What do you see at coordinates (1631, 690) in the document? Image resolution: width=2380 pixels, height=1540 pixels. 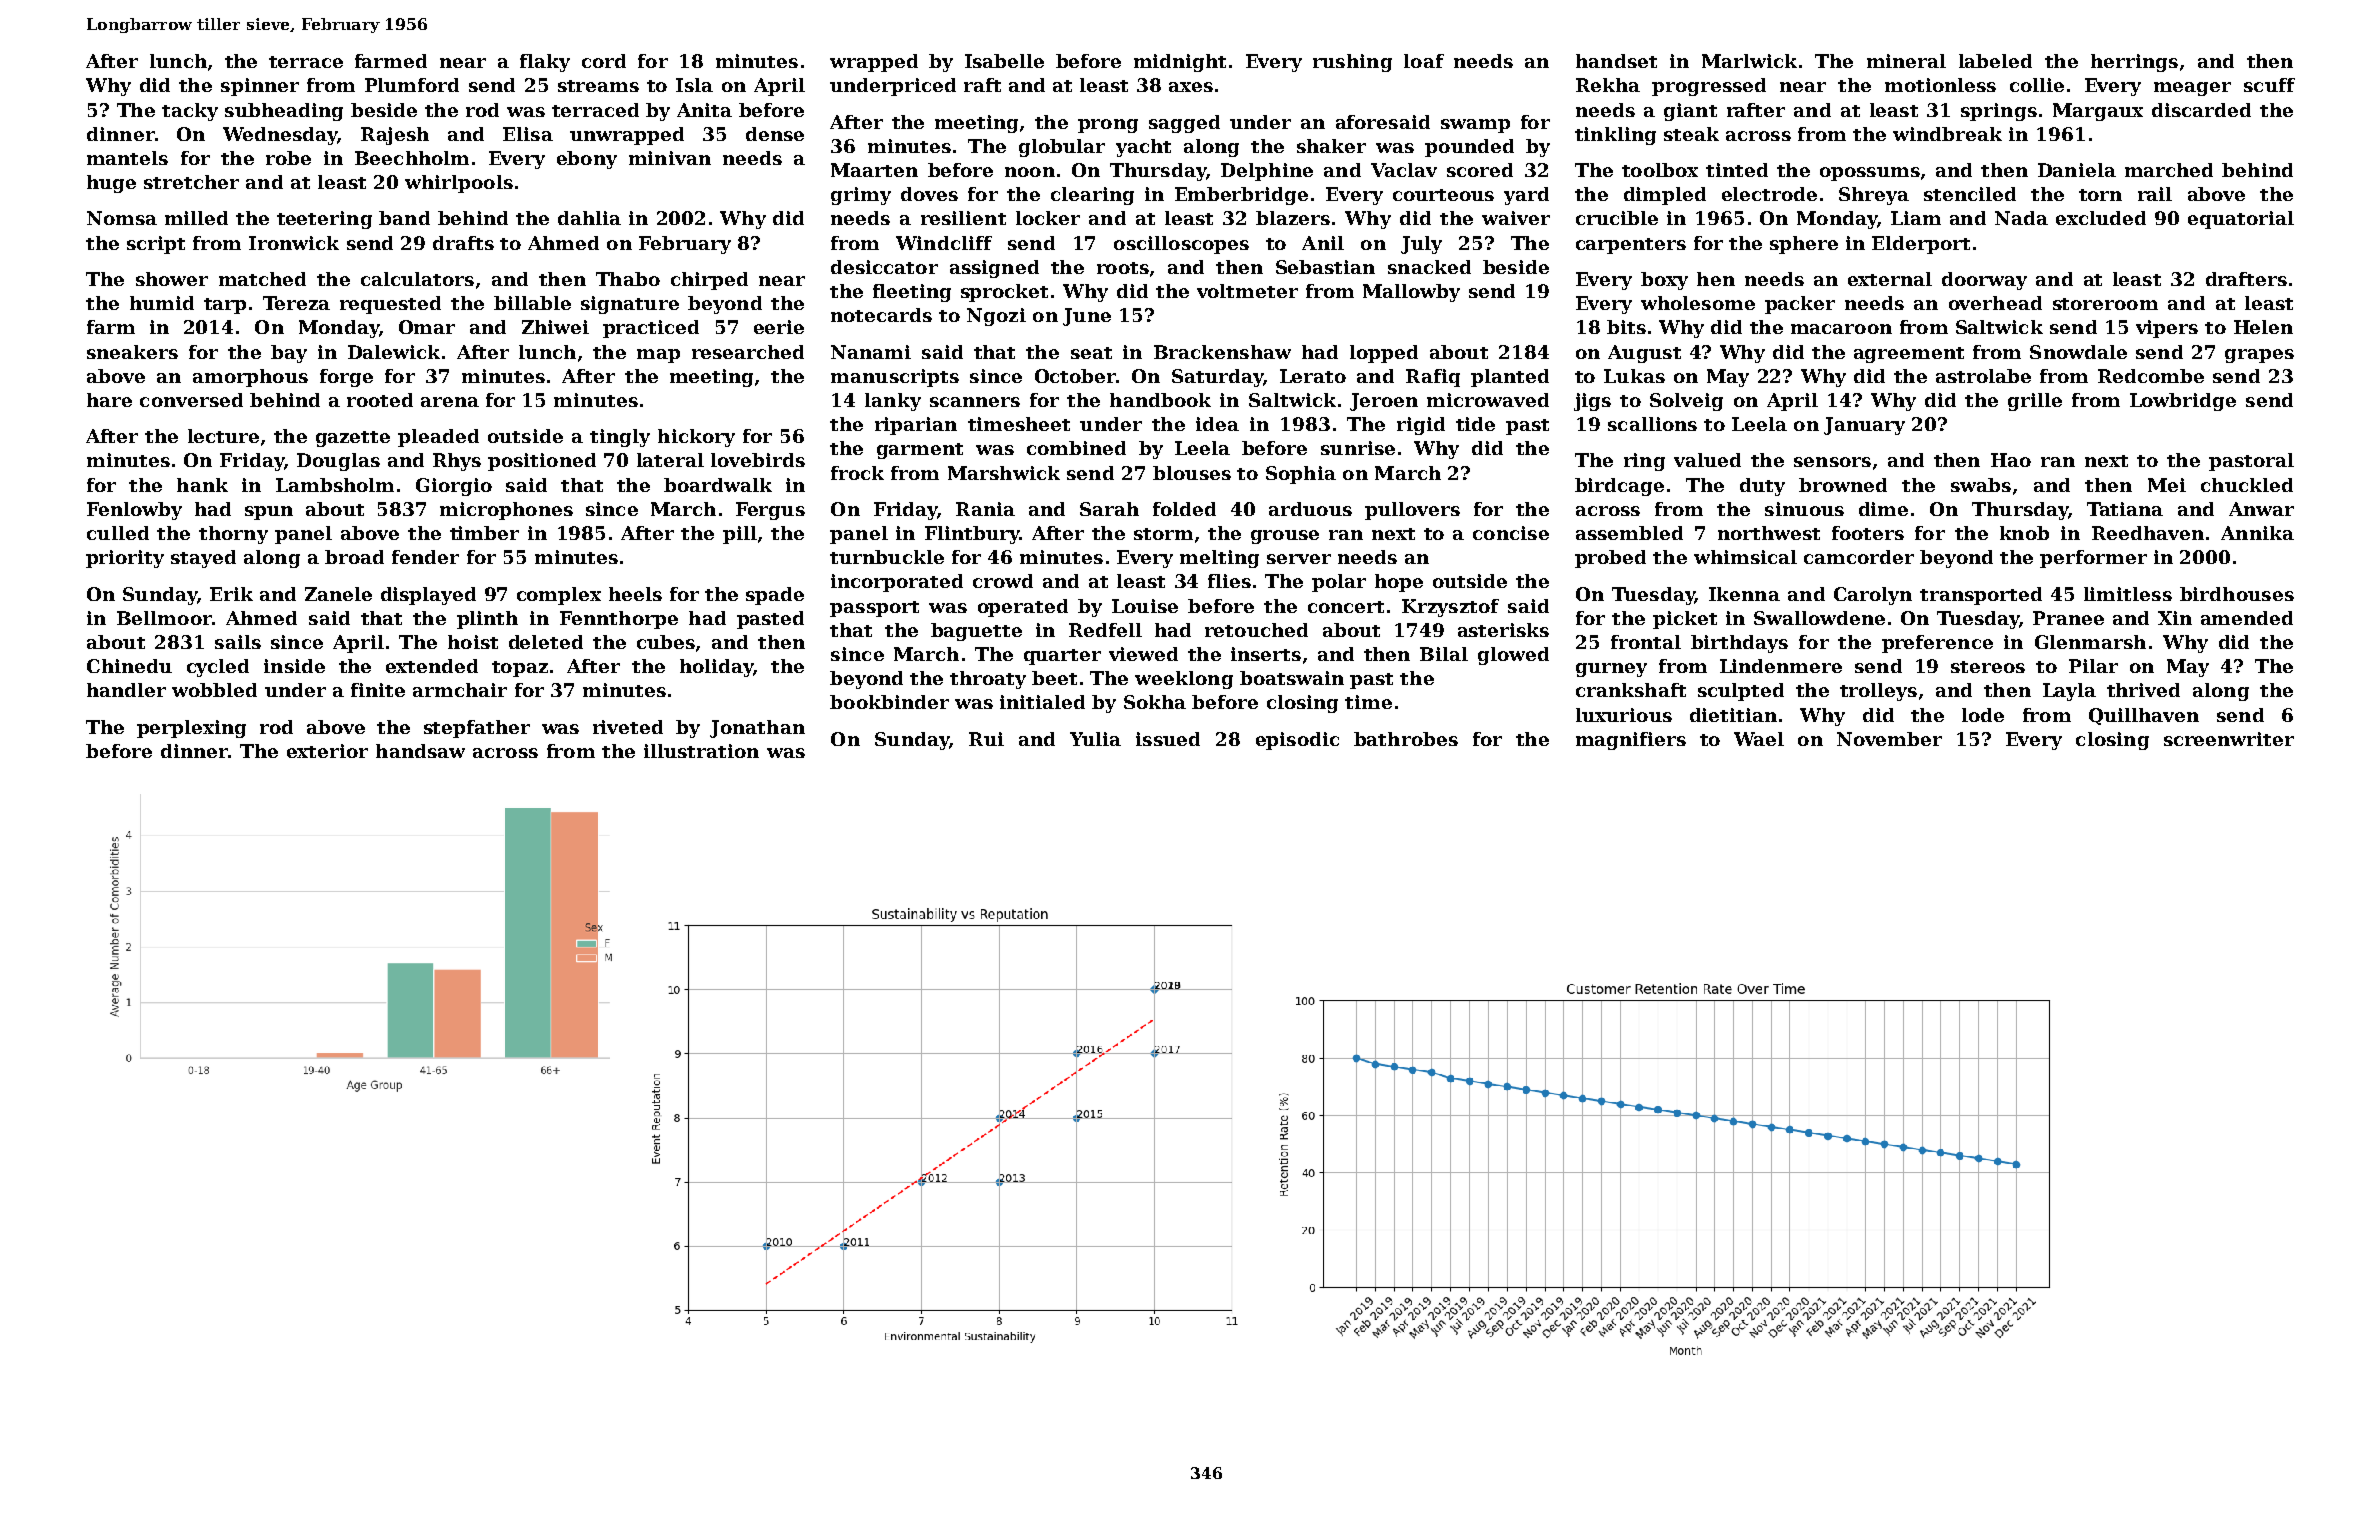 I see `crankshaft` at bounding box center [1631, 690].
